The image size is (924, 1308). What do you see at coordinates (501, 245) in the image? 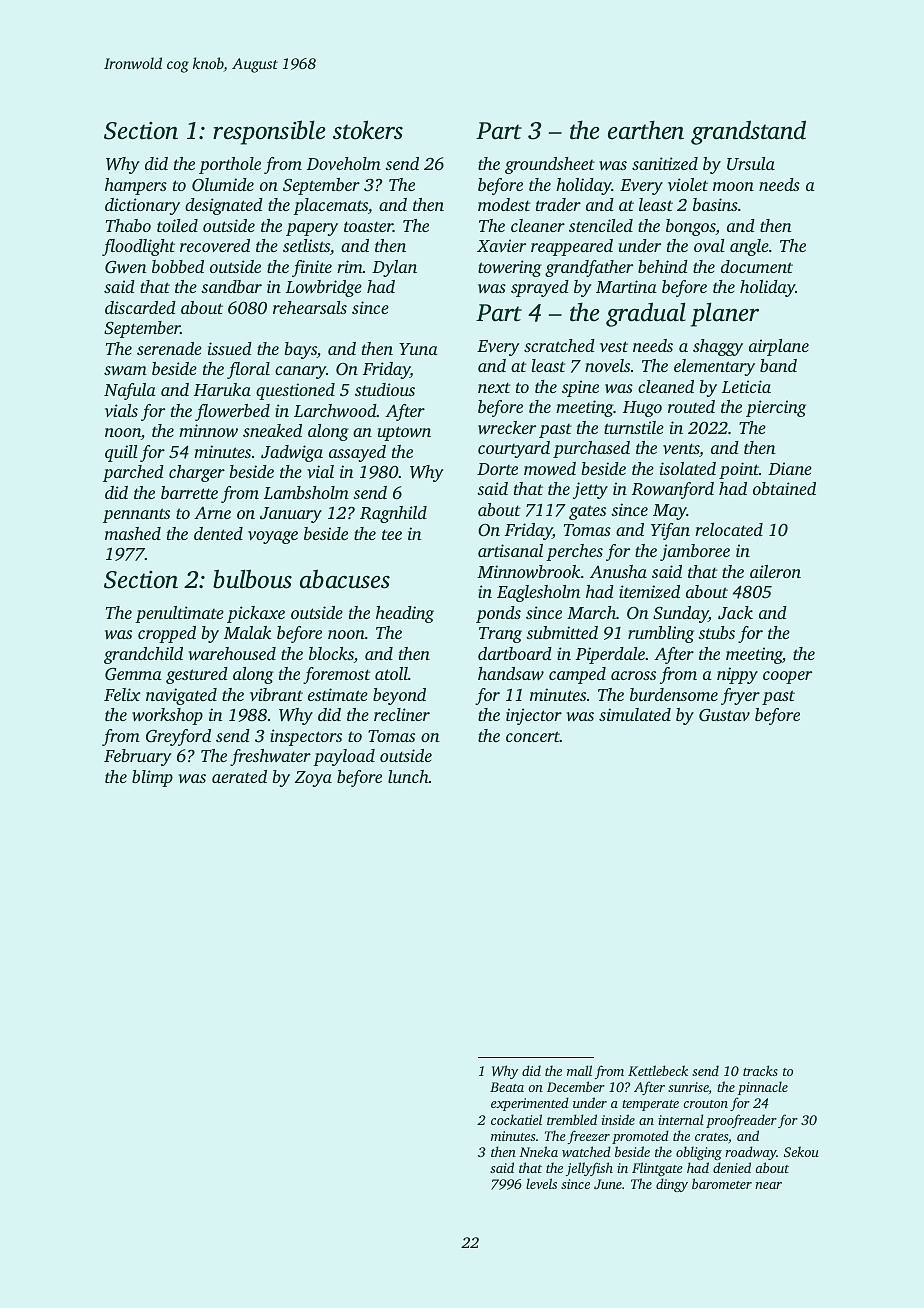
I see `Xavier` at bounding box center [501, 245].
